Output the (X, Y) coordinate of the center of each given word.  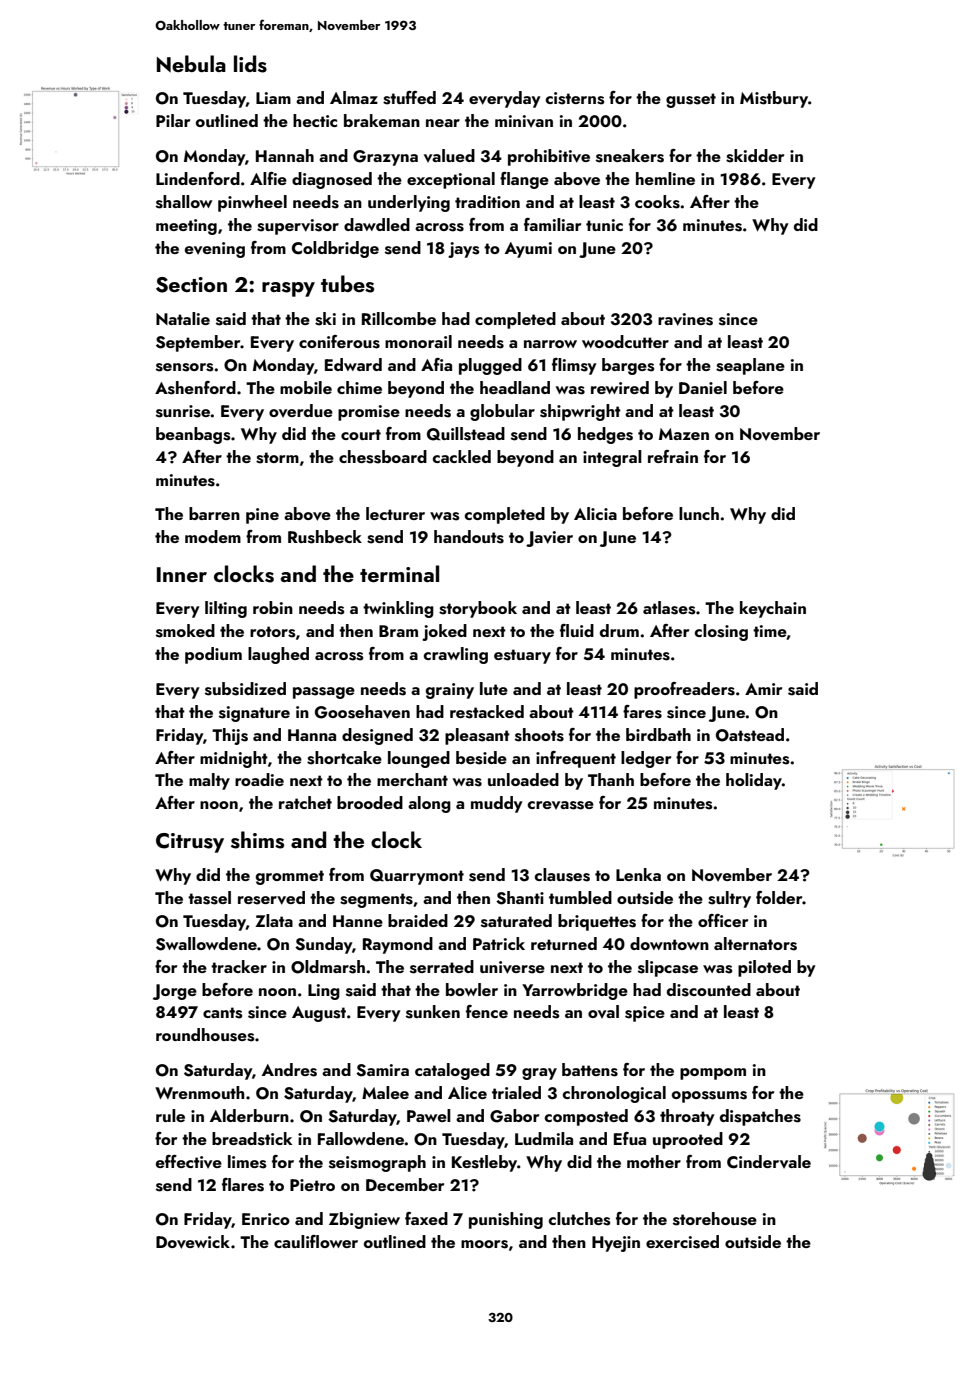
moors (484, 1244)
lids (250, 64)
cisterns (575, 98)
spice (645, 1014)
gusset (691, 100)
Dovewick (193, 1242)
